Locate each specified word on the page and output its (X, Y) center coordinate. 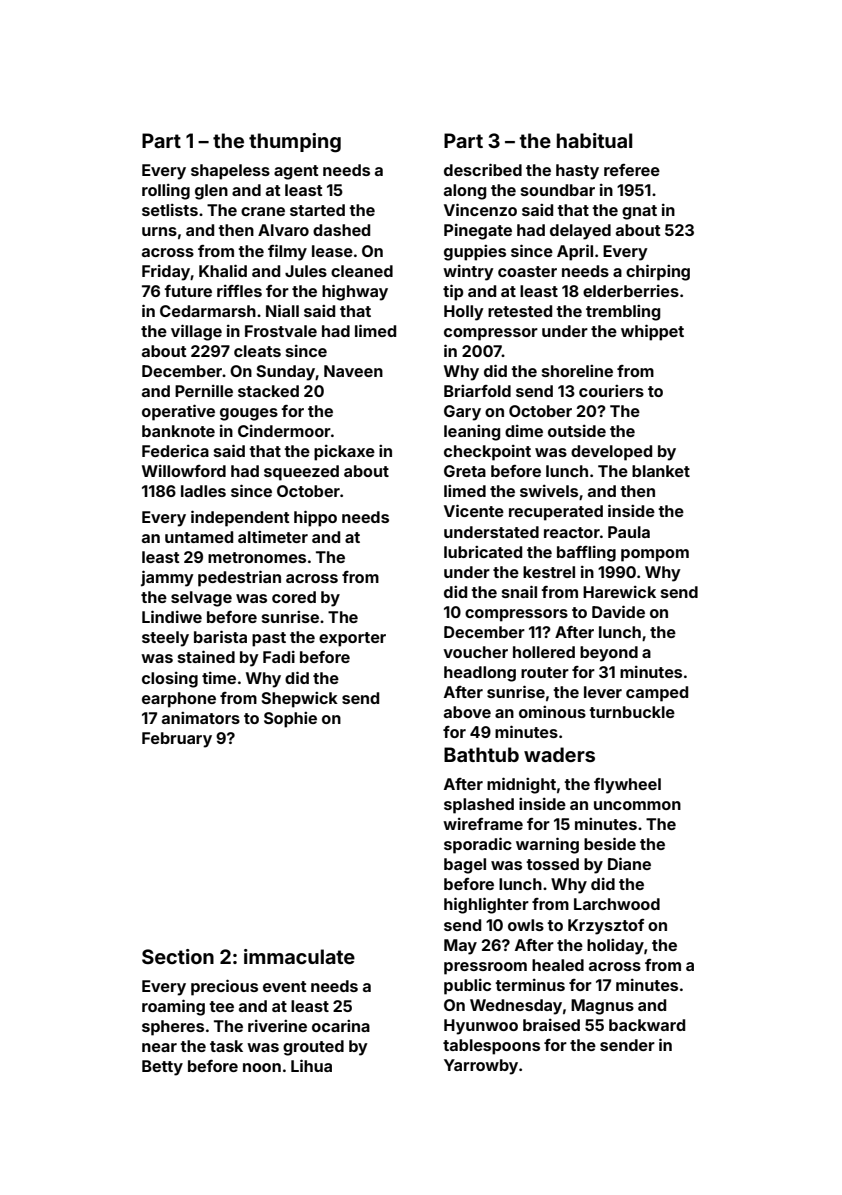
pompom (655, 555)
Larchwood (617, 904)
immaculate (299, 956)
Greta (465, 471)
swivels (549, 491)
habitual (594, 140)
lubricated (483, 552)
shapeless (230, 172)
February (177, 740)
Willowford (184, 471)
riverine (277, 1026)
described (483, 169)
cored (294, 597)
